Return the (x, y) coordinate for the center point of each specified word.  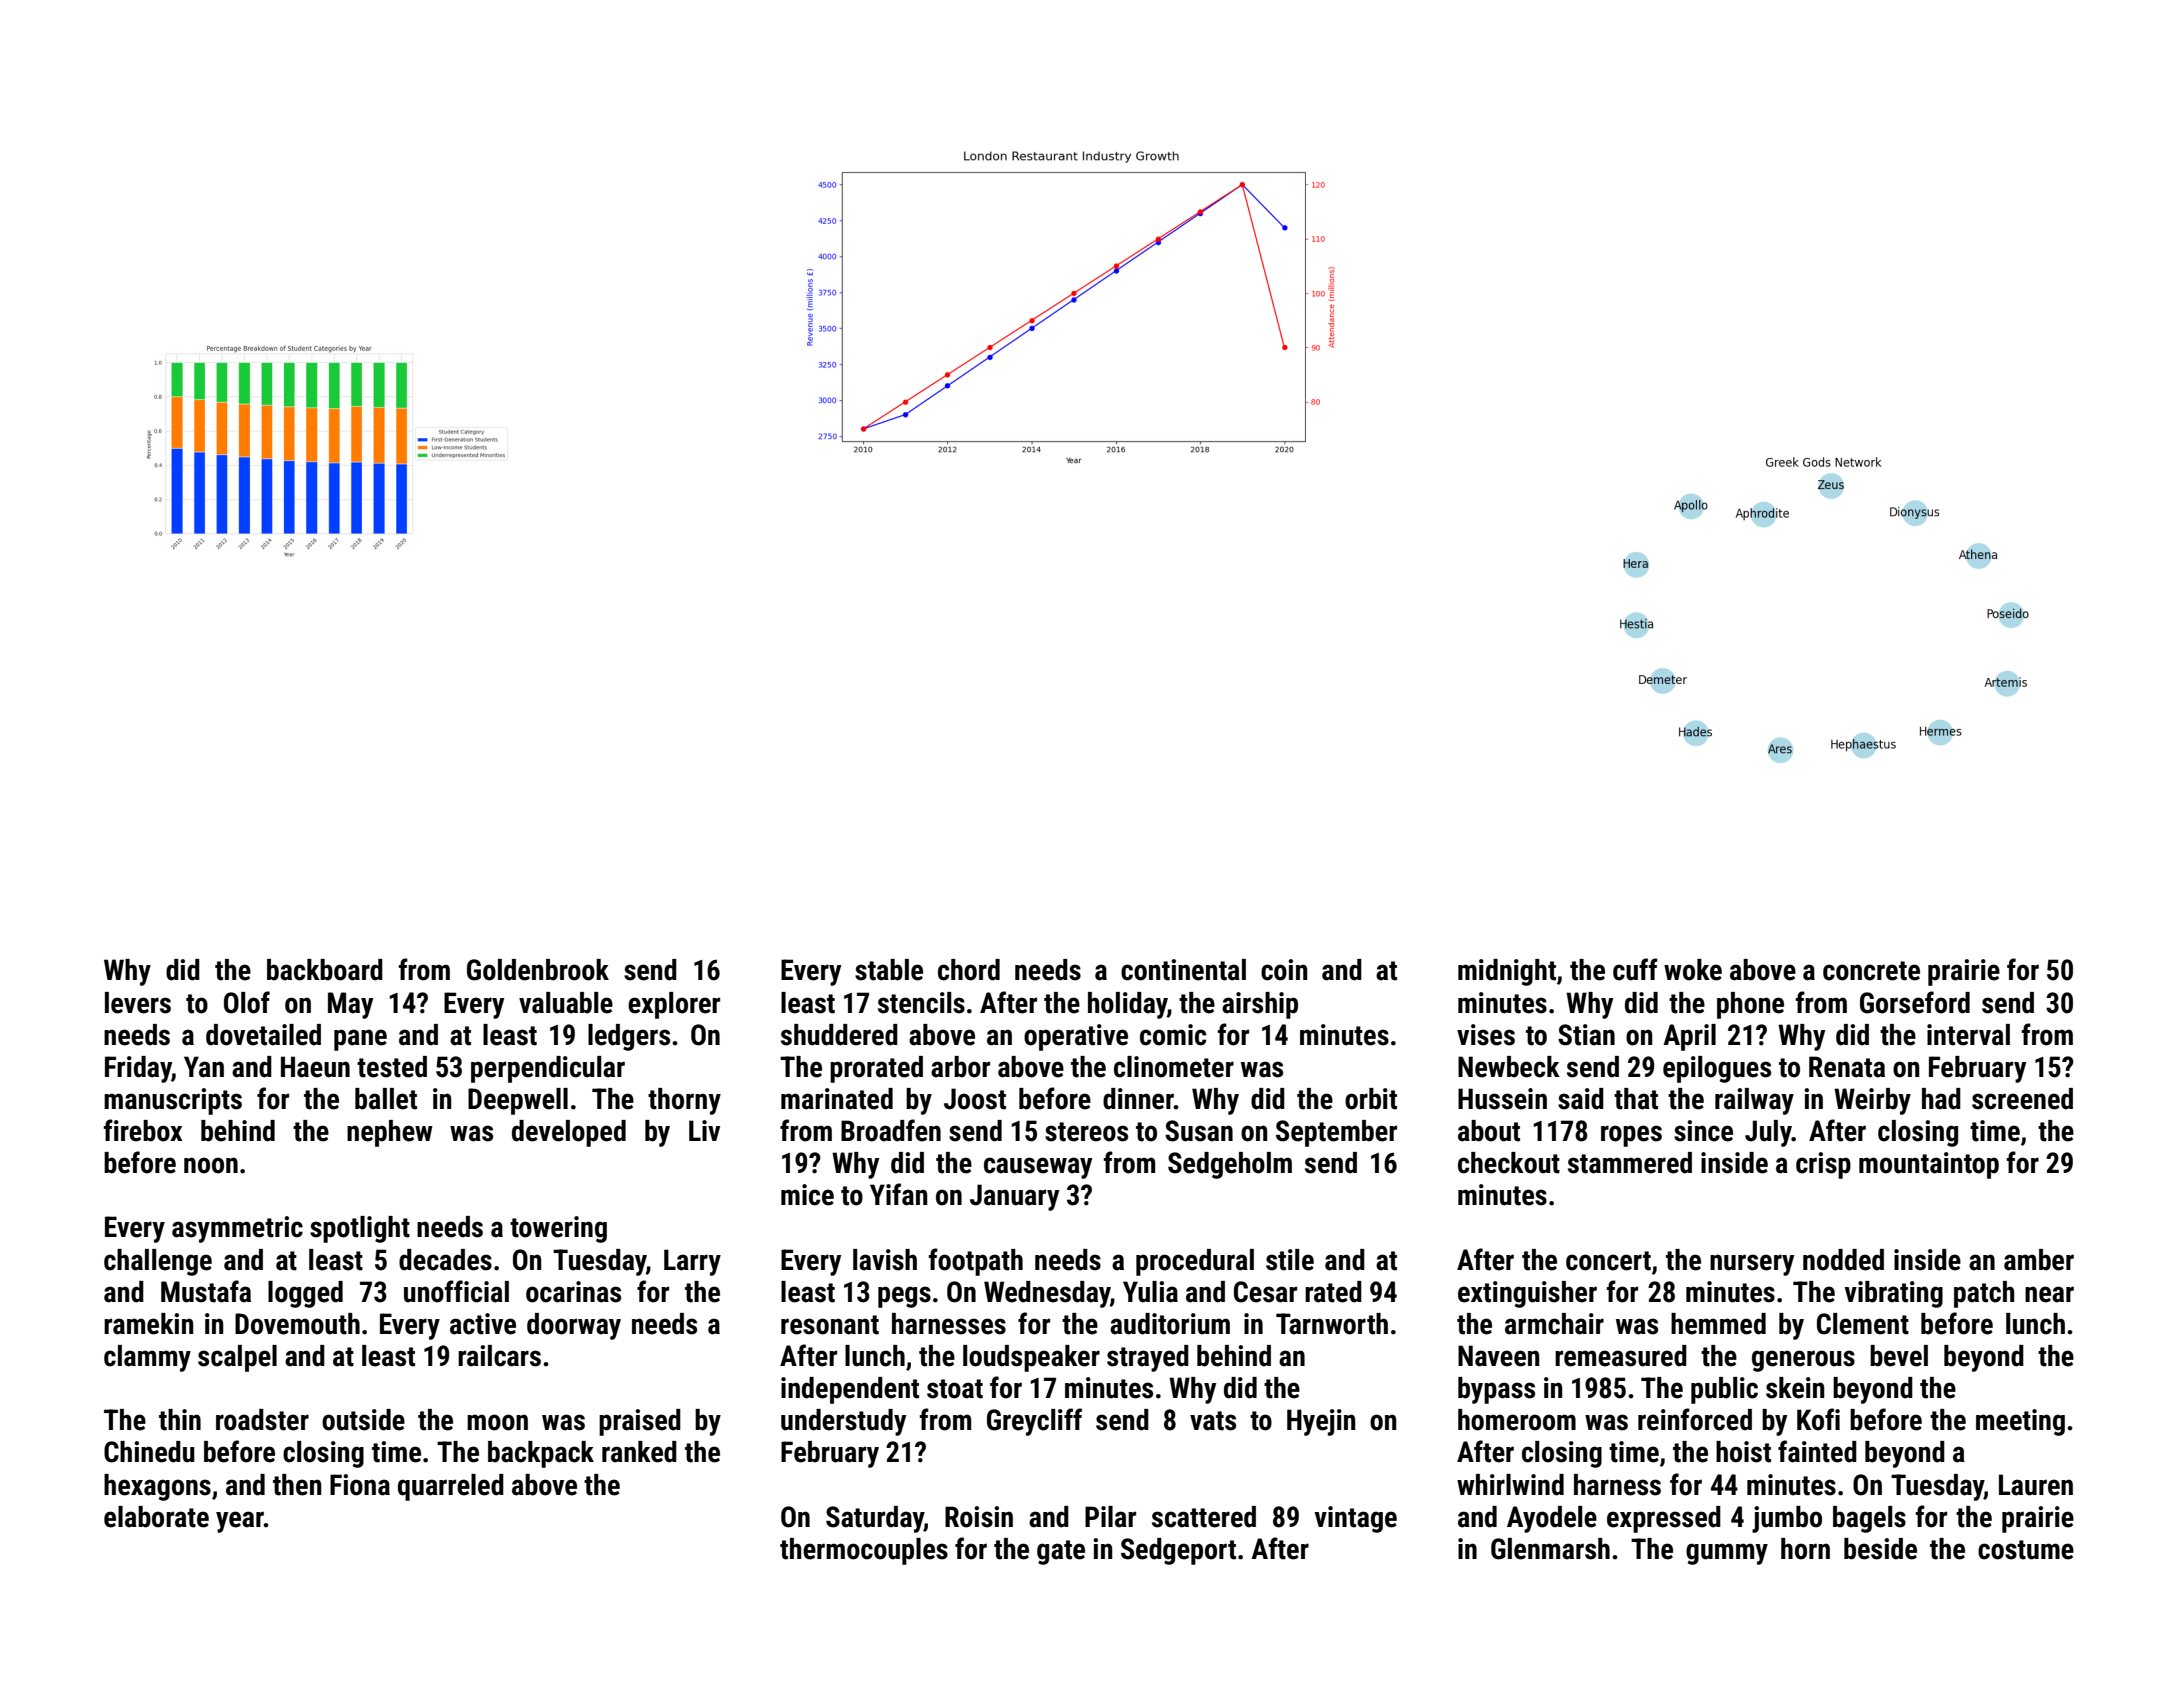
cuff (1635, 969)
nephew (390, 1133)
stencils (921, 1003)
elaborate (156, 1517)
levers (138, 1003)
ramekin (149, 1324)
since (1703, 1131)
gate (1061, 1552)
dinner (1138, 1099)
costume (2026, 1550)
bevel (1899, 1356)
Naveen (1499, 1356)
